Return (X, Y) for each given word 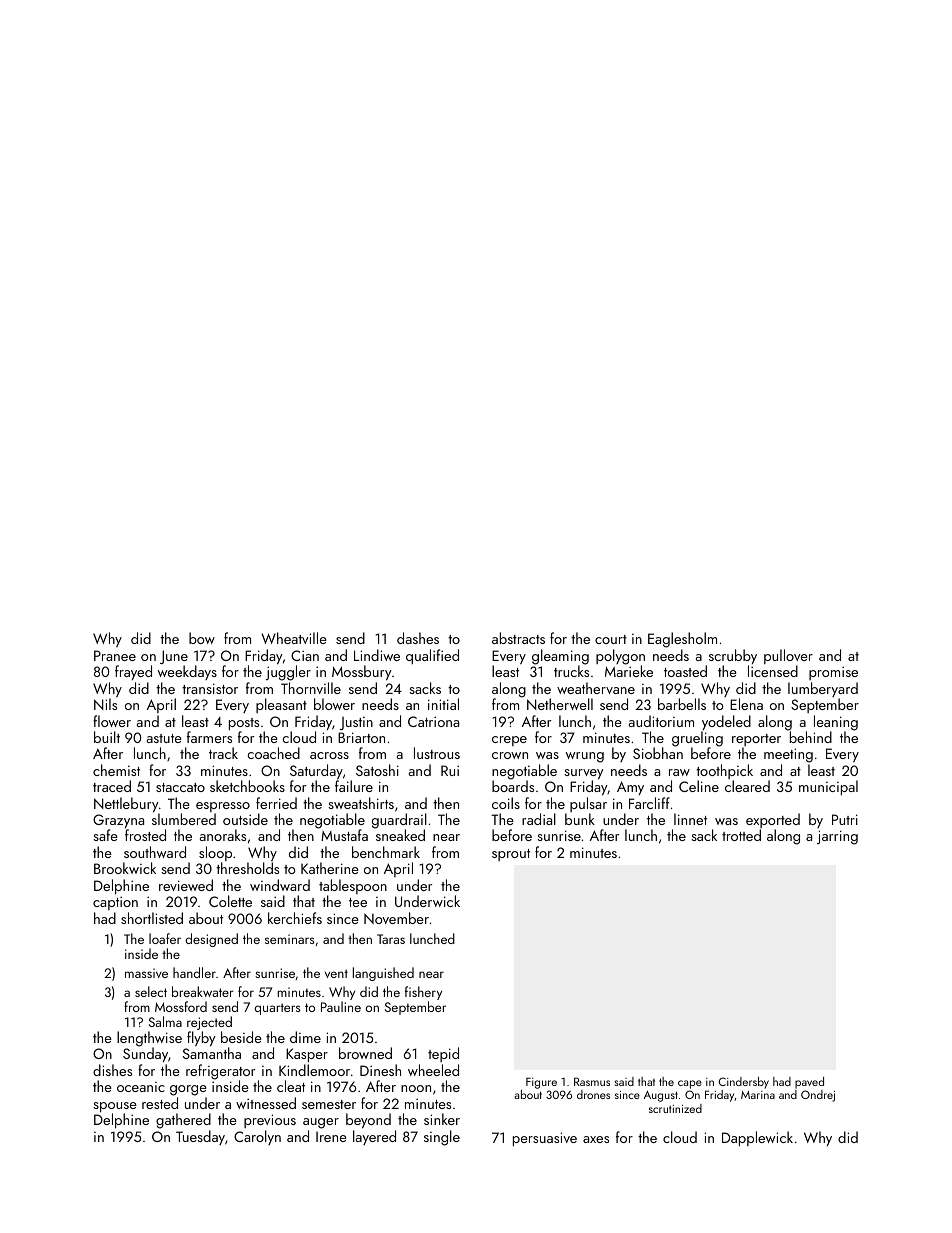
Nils (105, 704)
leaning (836, 723)
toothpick (724, 771)
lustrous (437, 753)
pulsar (588, 804)
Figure (541, 1083)
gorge (188, 1090)
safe (105, 835)
